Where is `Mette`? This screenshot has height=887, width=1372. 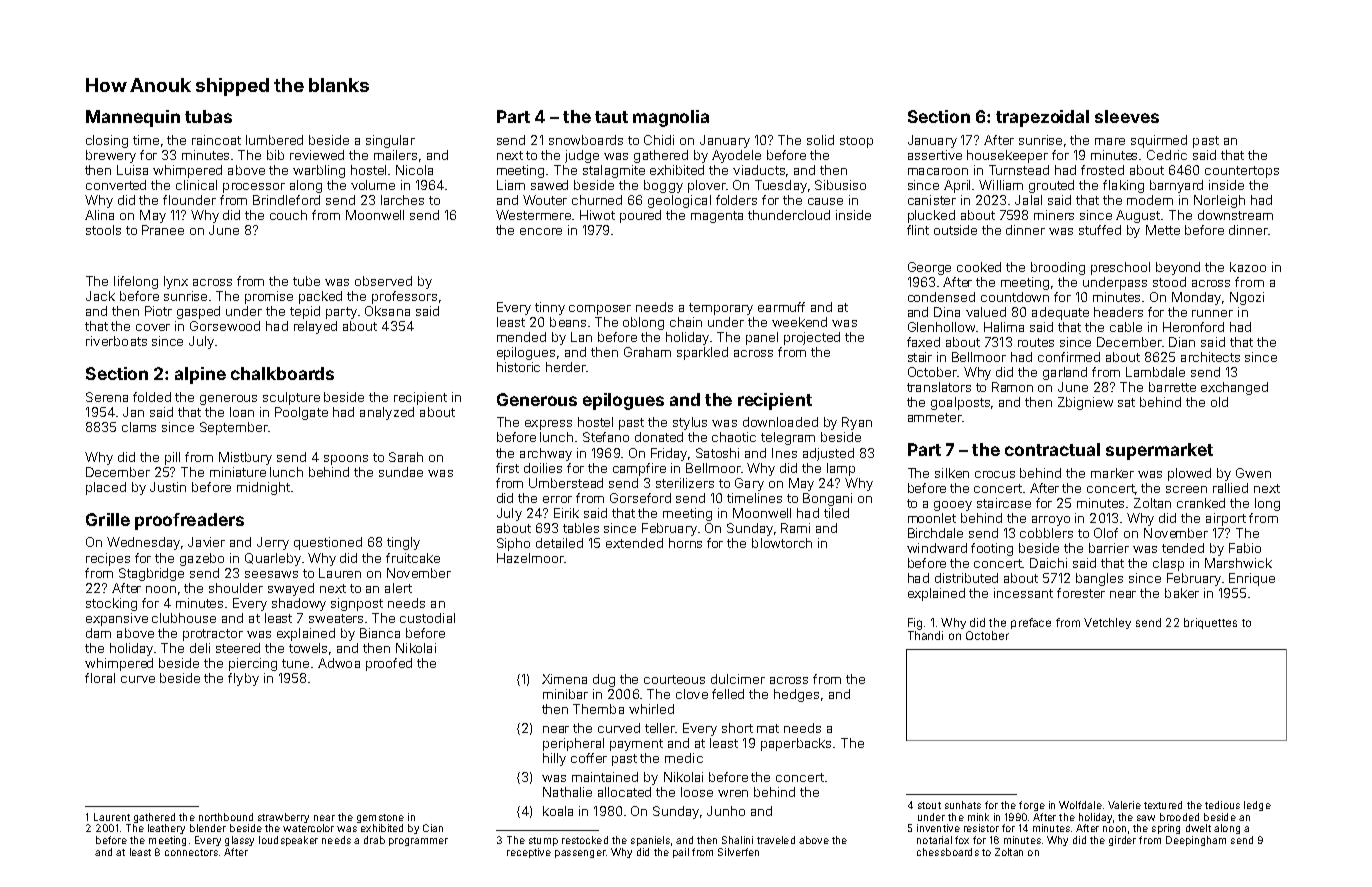
Mette is located at coordinates (1163, 230).
